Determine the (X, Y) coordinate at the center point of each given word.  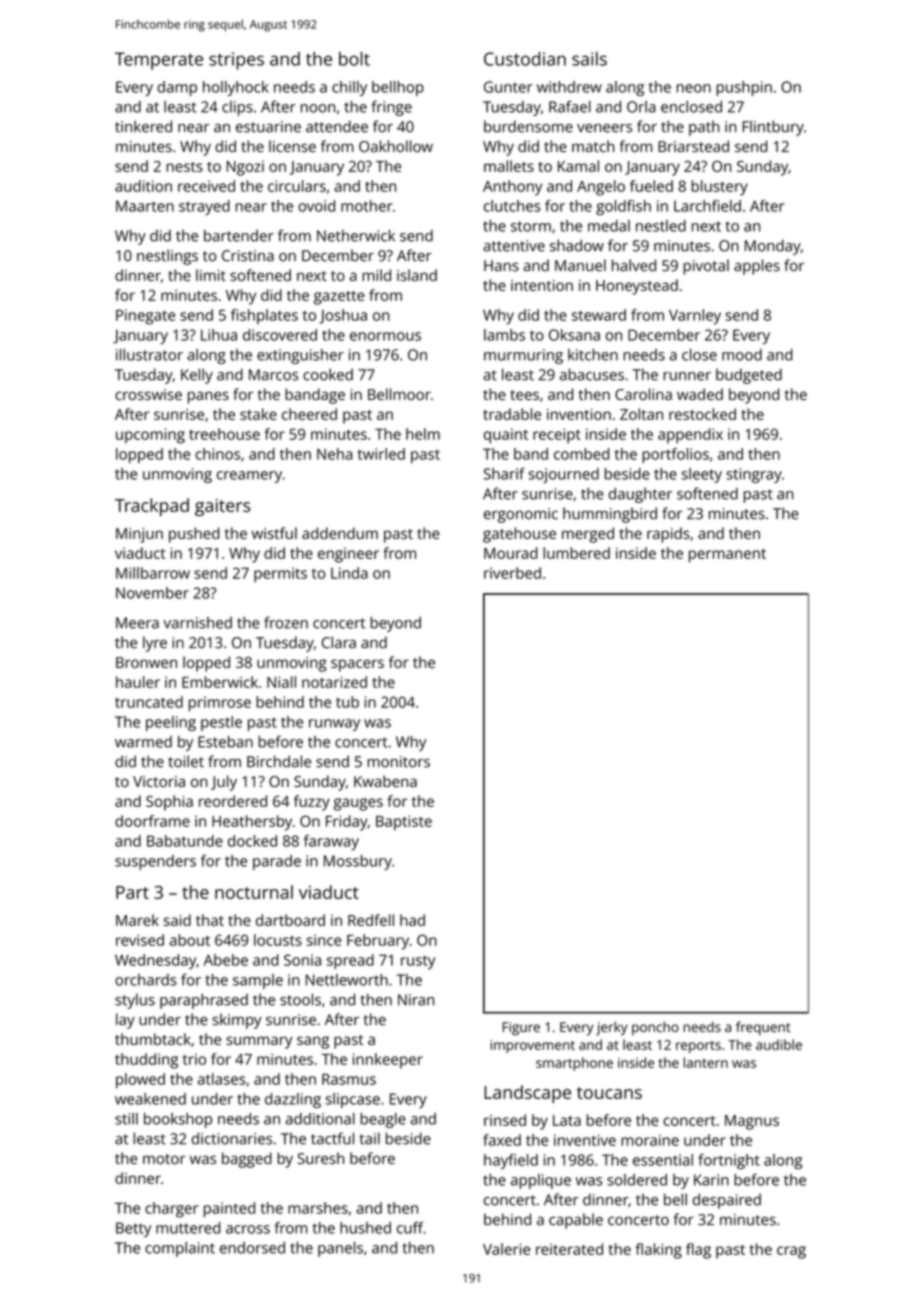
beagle (383, 1120)
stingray (754, 475)
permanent (727, 556)
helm (423, 434)
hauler (138, 682)
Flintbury (773, 128)
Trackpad (152, 507)
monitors (399, 762)
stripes (236, 61)
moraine (650, 1140)
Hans (501, 266)
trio (194, 1059)
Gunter (508, 87)
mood (742, 355)
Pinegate (145, 317)
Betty (133, 1229)
